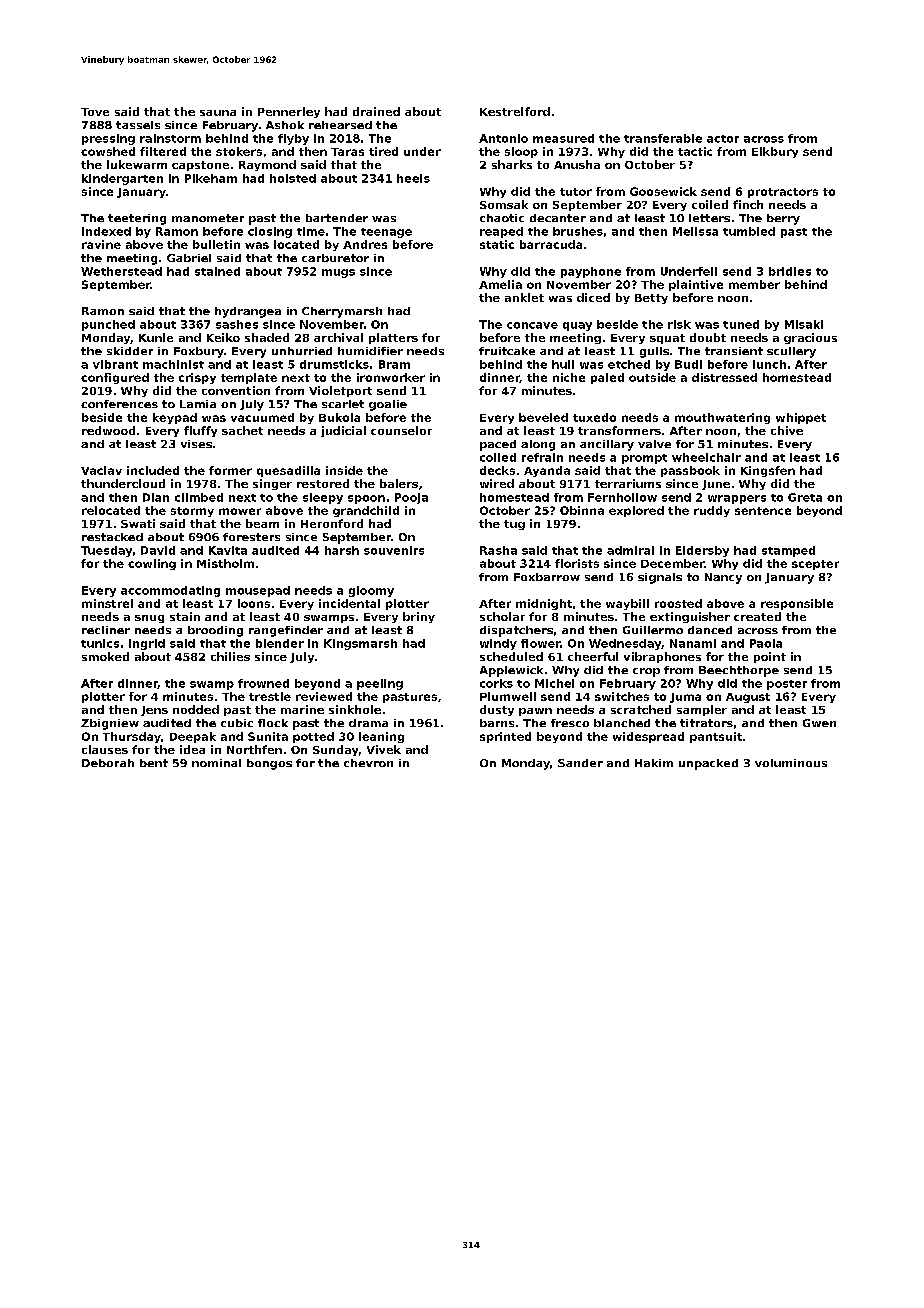 This screenshot has height=1308, width=924. I want to click on paced, so click(498, 445).
